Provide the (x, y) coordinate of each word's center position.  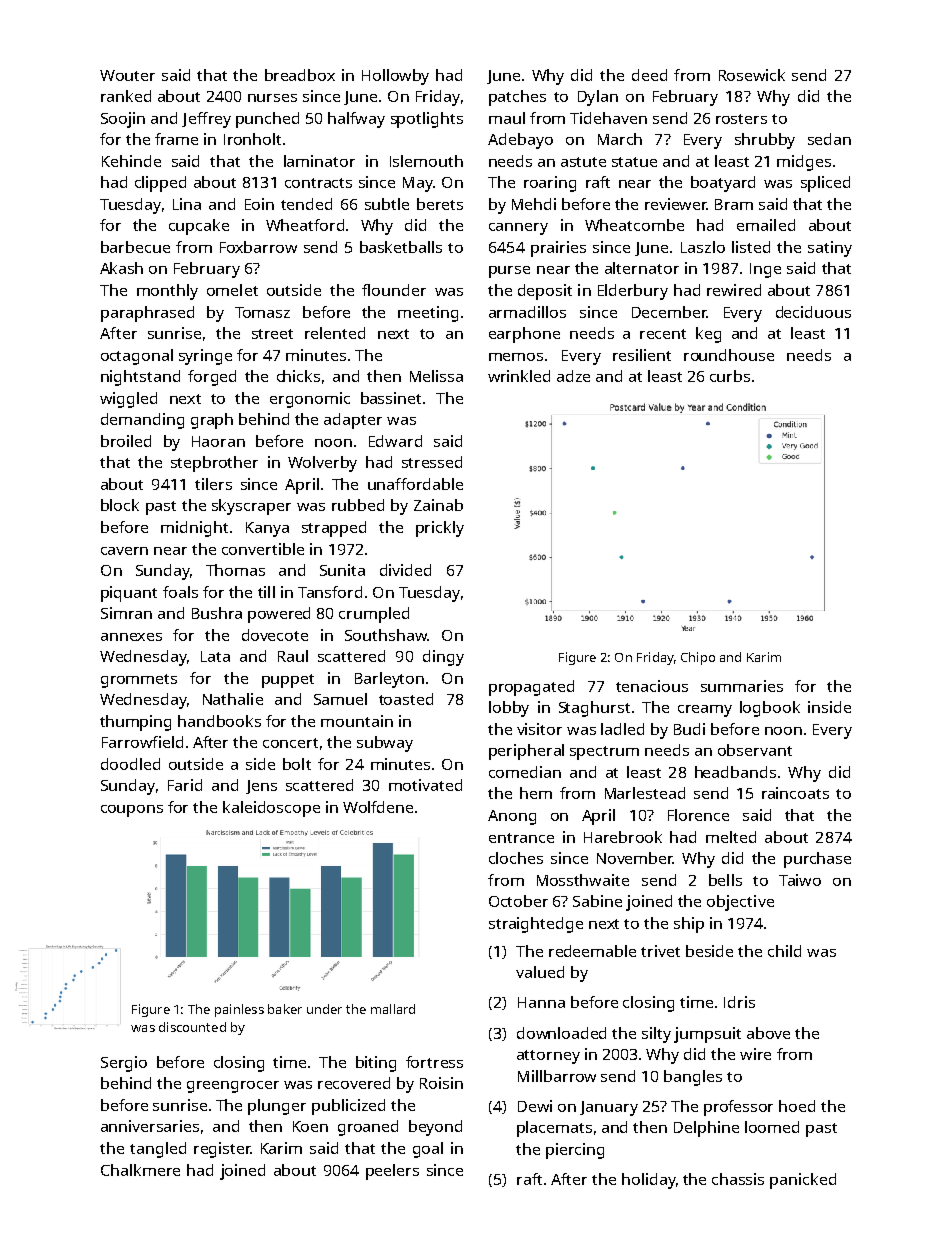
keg (708, 335)
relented (335, 333)
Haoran (218, 441)
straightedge (536, 925)
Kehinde (131, 161)
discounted (192, 1027)
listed (751, 247)
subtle (387, 204)
